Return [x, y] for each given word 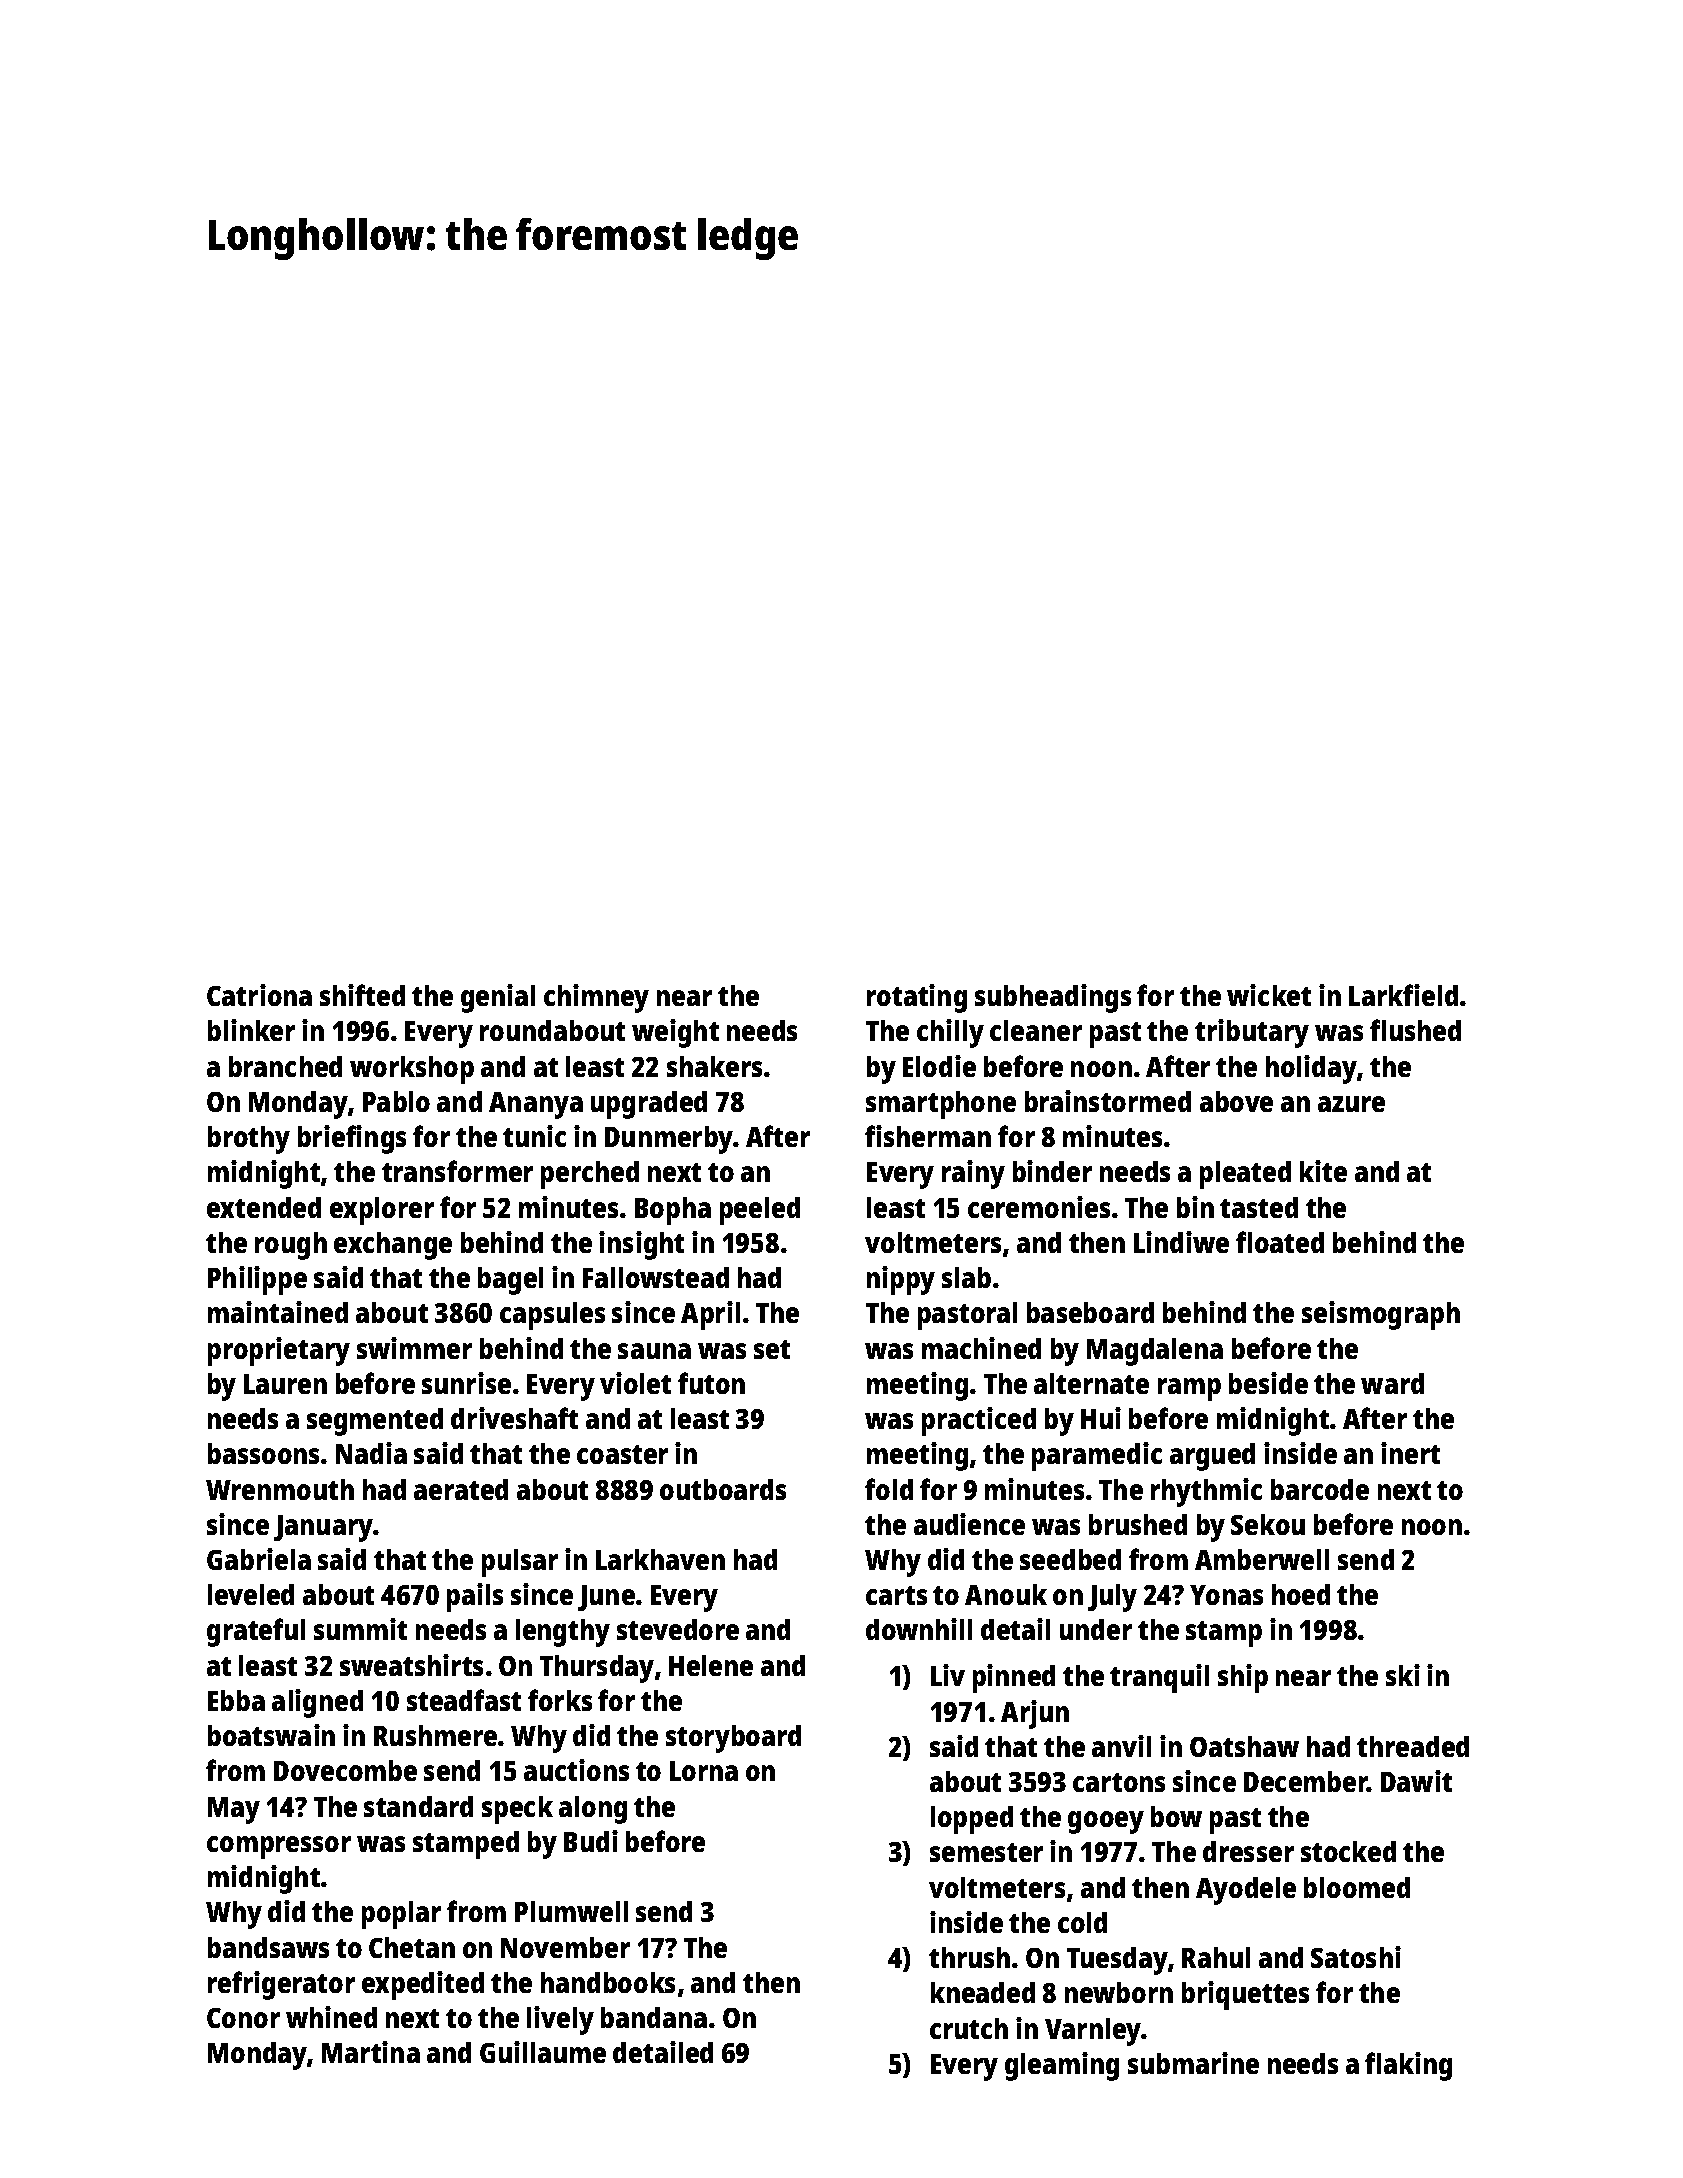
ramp [1189, 1389]
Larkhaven [660, 1559]
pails [475, 1597]
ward [1392, 1383]
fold [889, 1489]
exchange [393, 1246]
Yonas [1226, 1595]
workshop [412, 1070]
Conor [243, 2018]
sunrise [466, 1383]
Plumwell [571, 1911]
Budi [591, 1841]
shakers [714, 1066]
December [1306, 1781]
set [772, 1349]
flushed [1415, 1030]
